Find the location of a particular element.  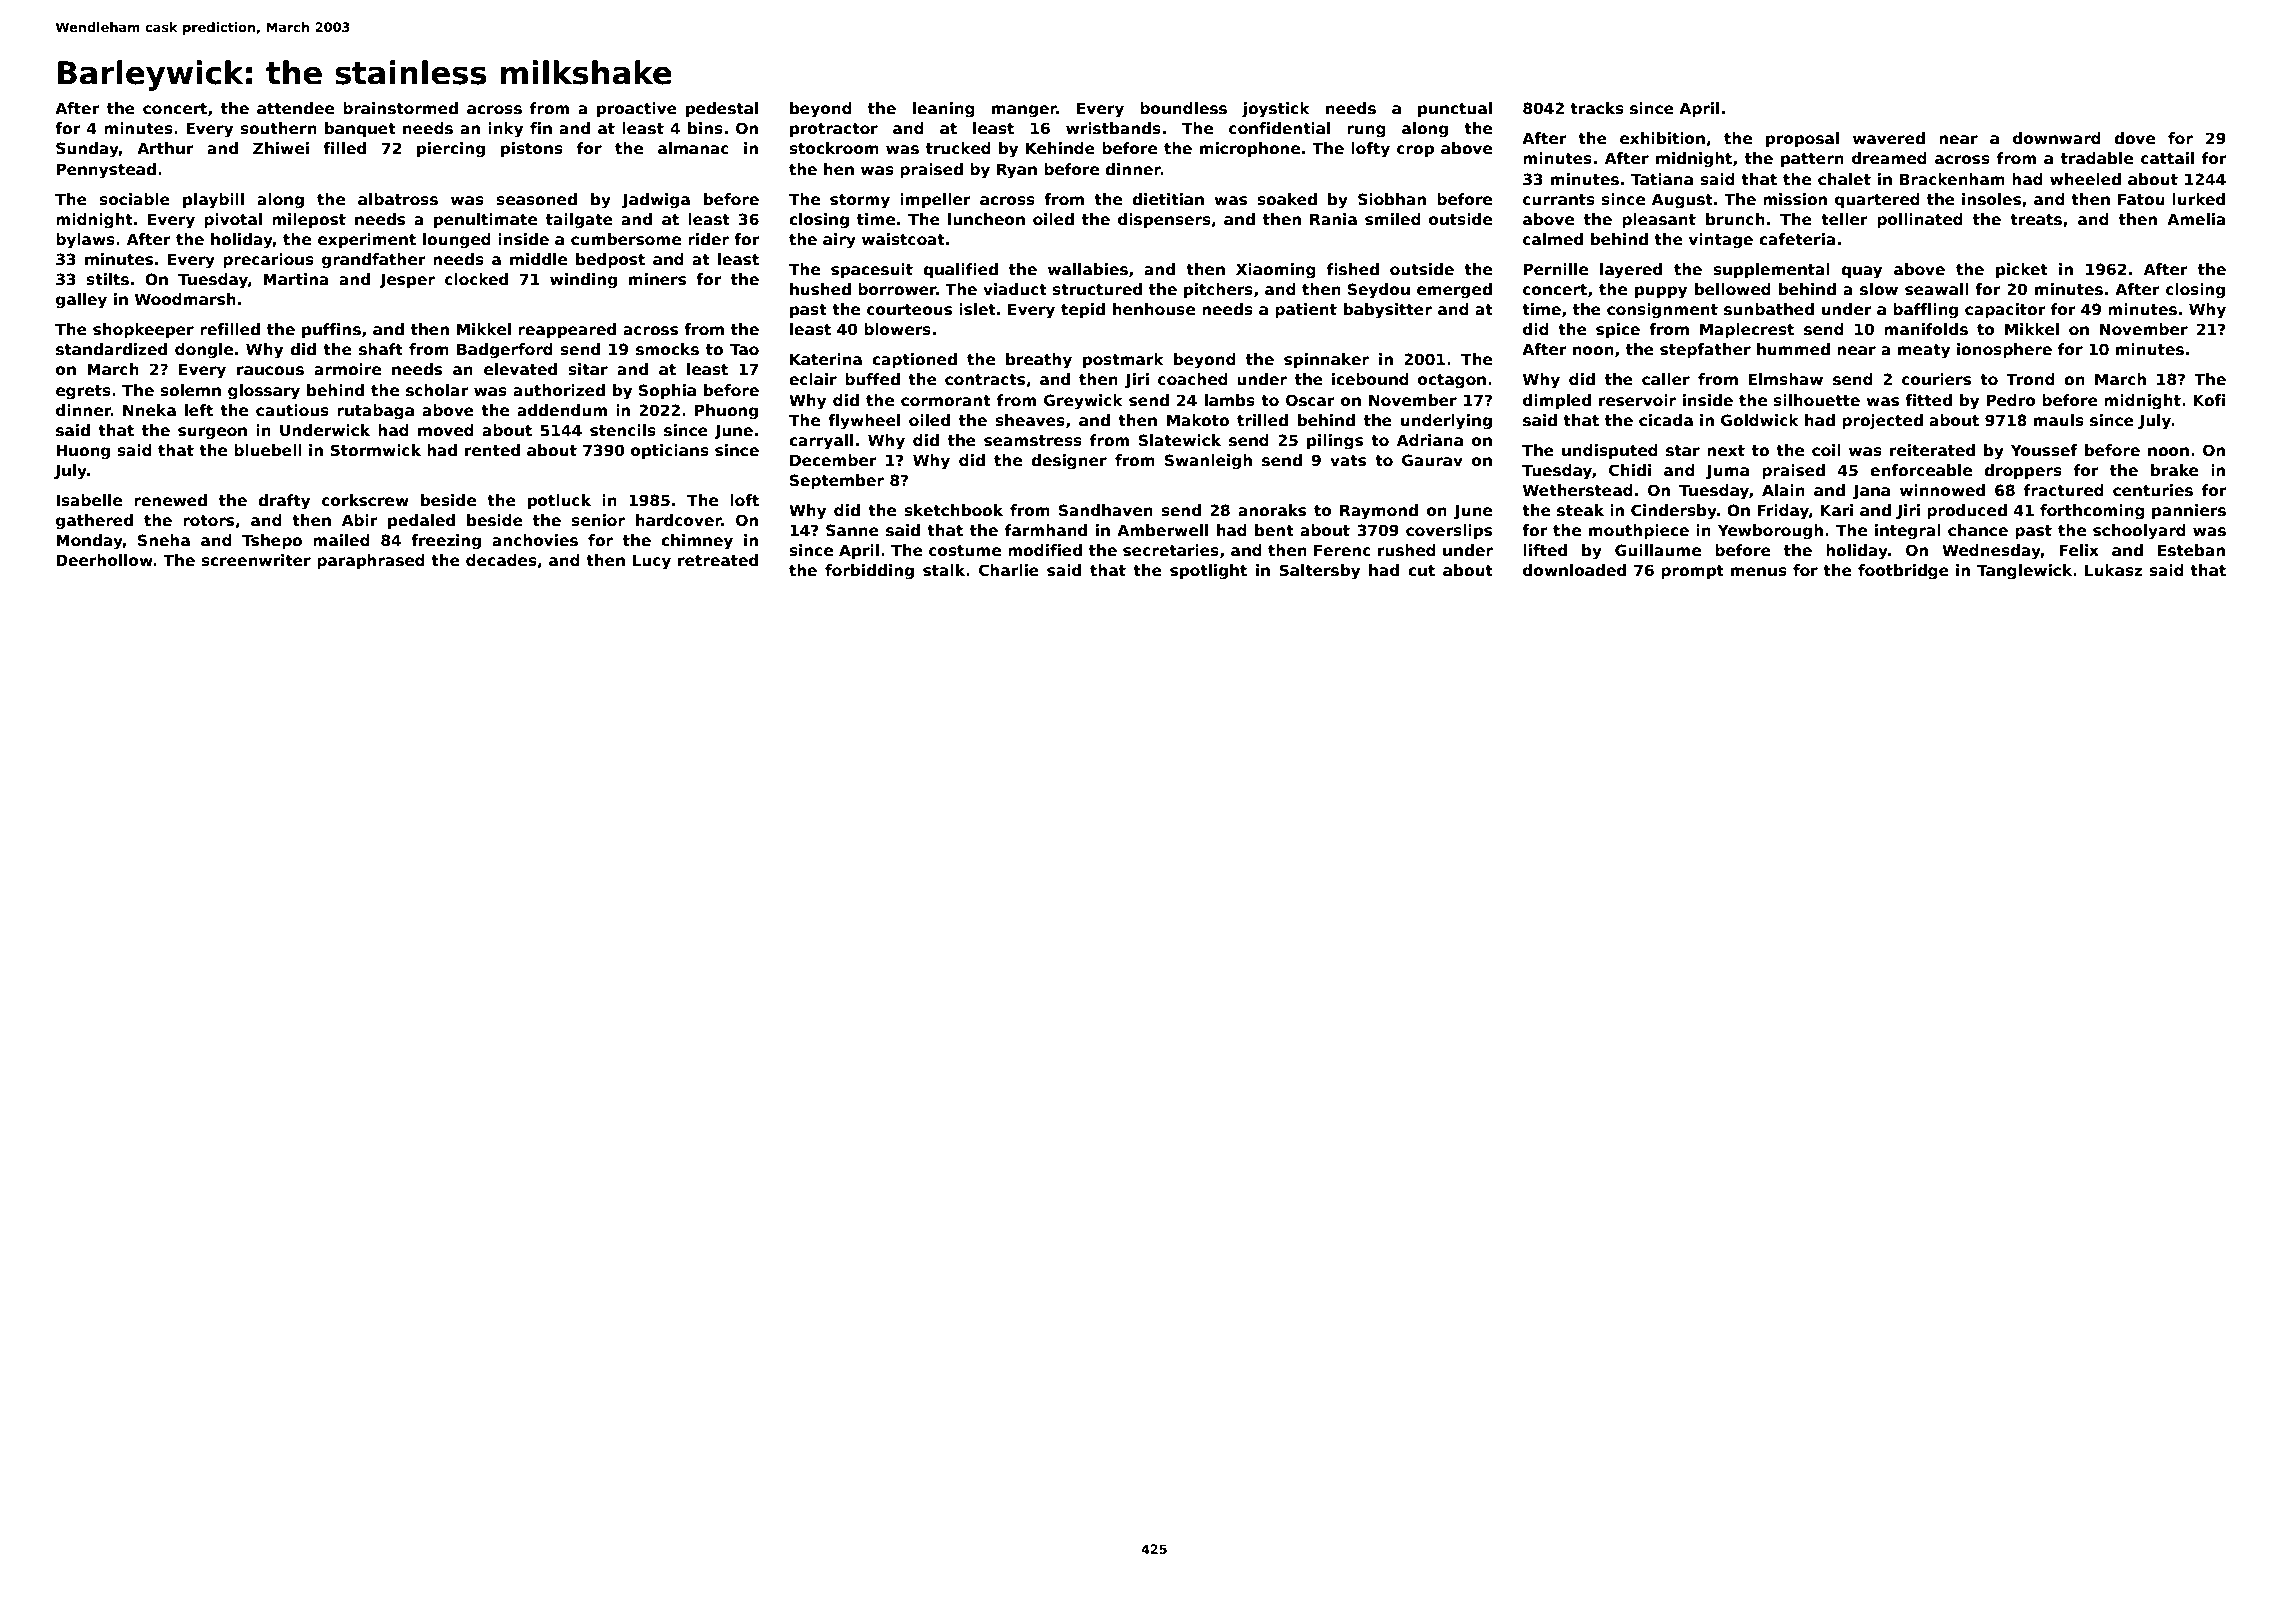

puffins is located at coordinates (331, 330).
